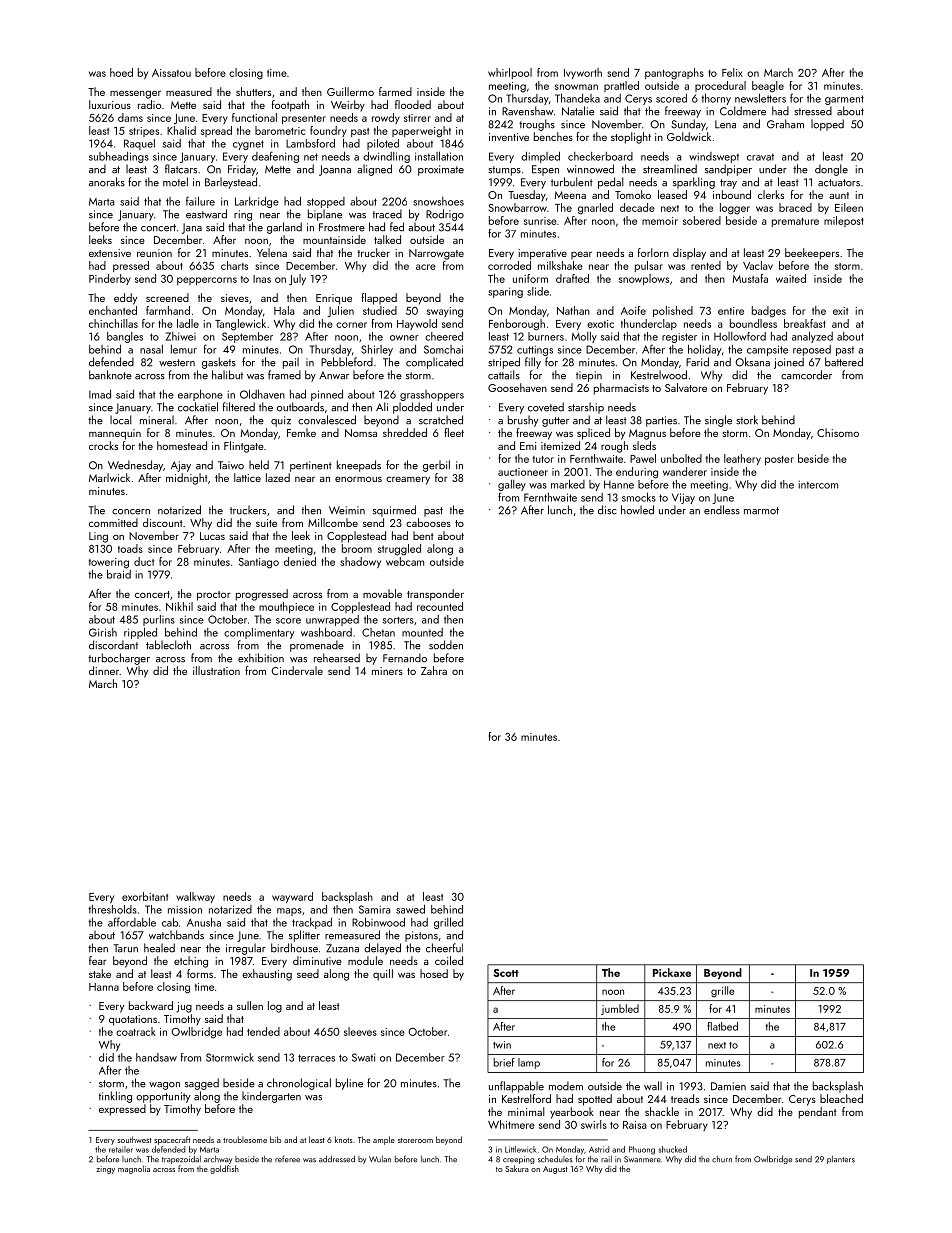 Image resolution: width=952 pixels, height=1233 pixels. I want to click on magnolia, so click(134, 1169).
